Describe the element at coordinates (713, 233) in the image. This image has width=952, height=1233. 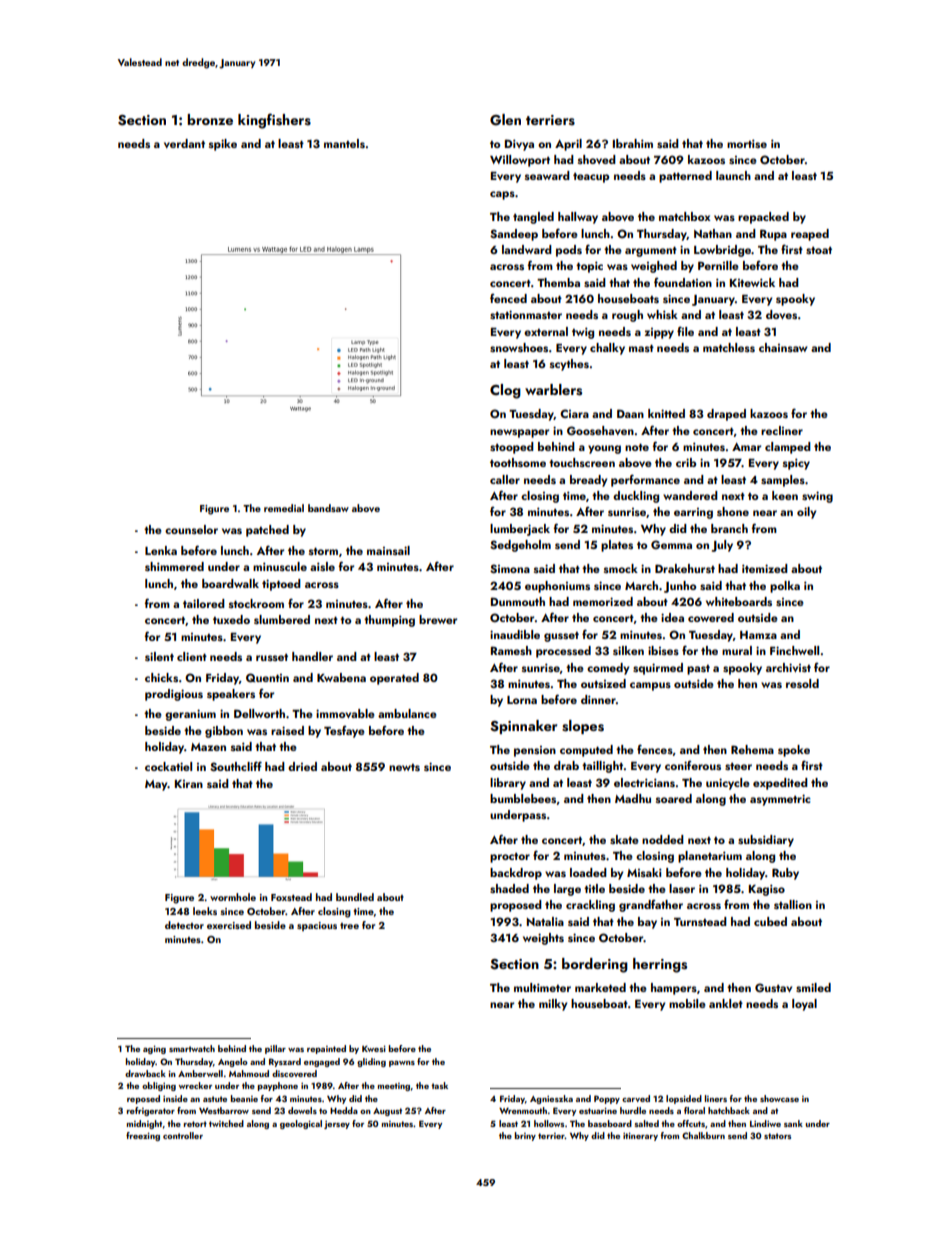
I see `Nathan` at that location.
